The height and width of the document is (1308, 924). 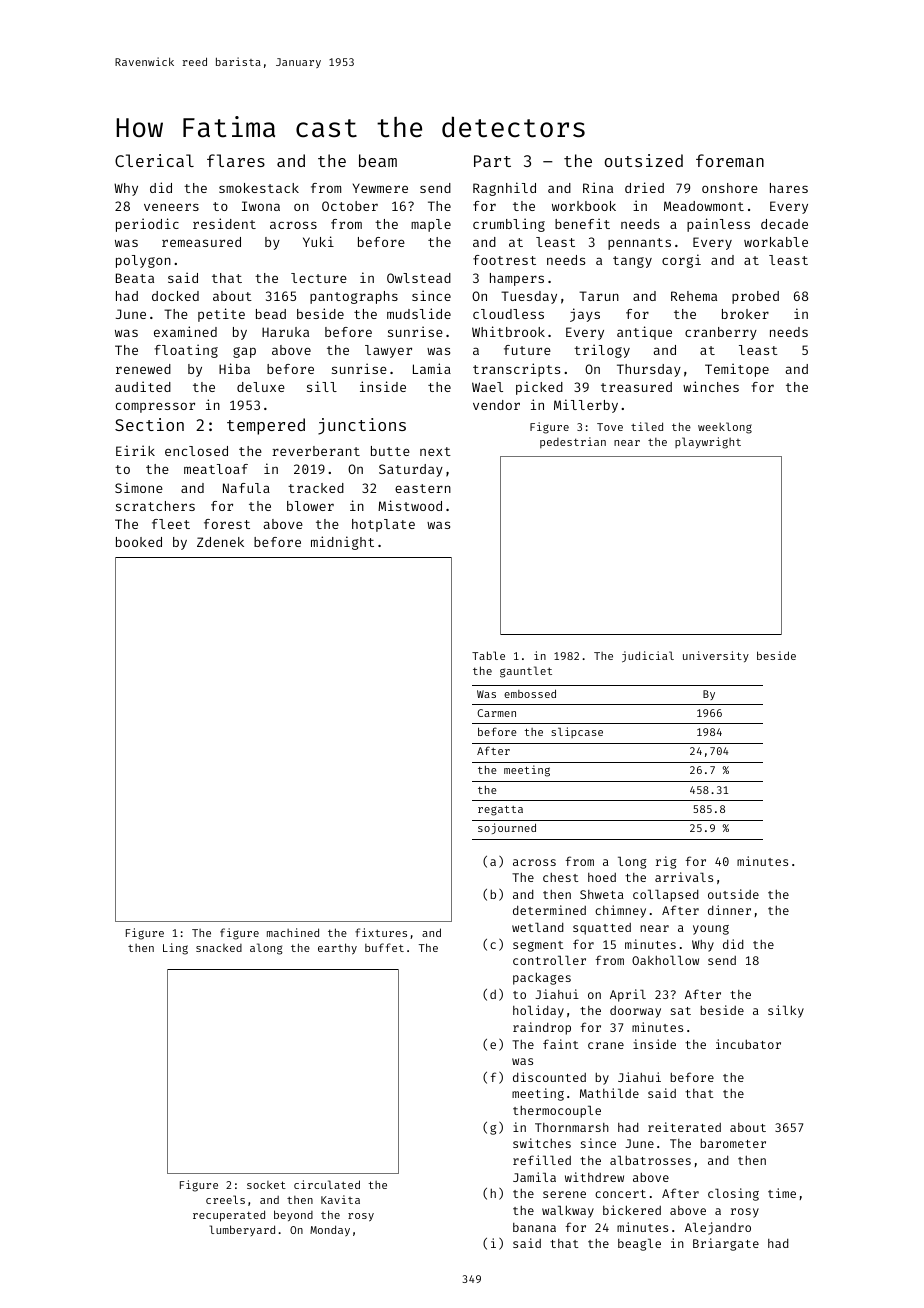 What do you see at coordinates (534, 1227) in the document?
I see `banana` at bounding box center [534, 1227].
